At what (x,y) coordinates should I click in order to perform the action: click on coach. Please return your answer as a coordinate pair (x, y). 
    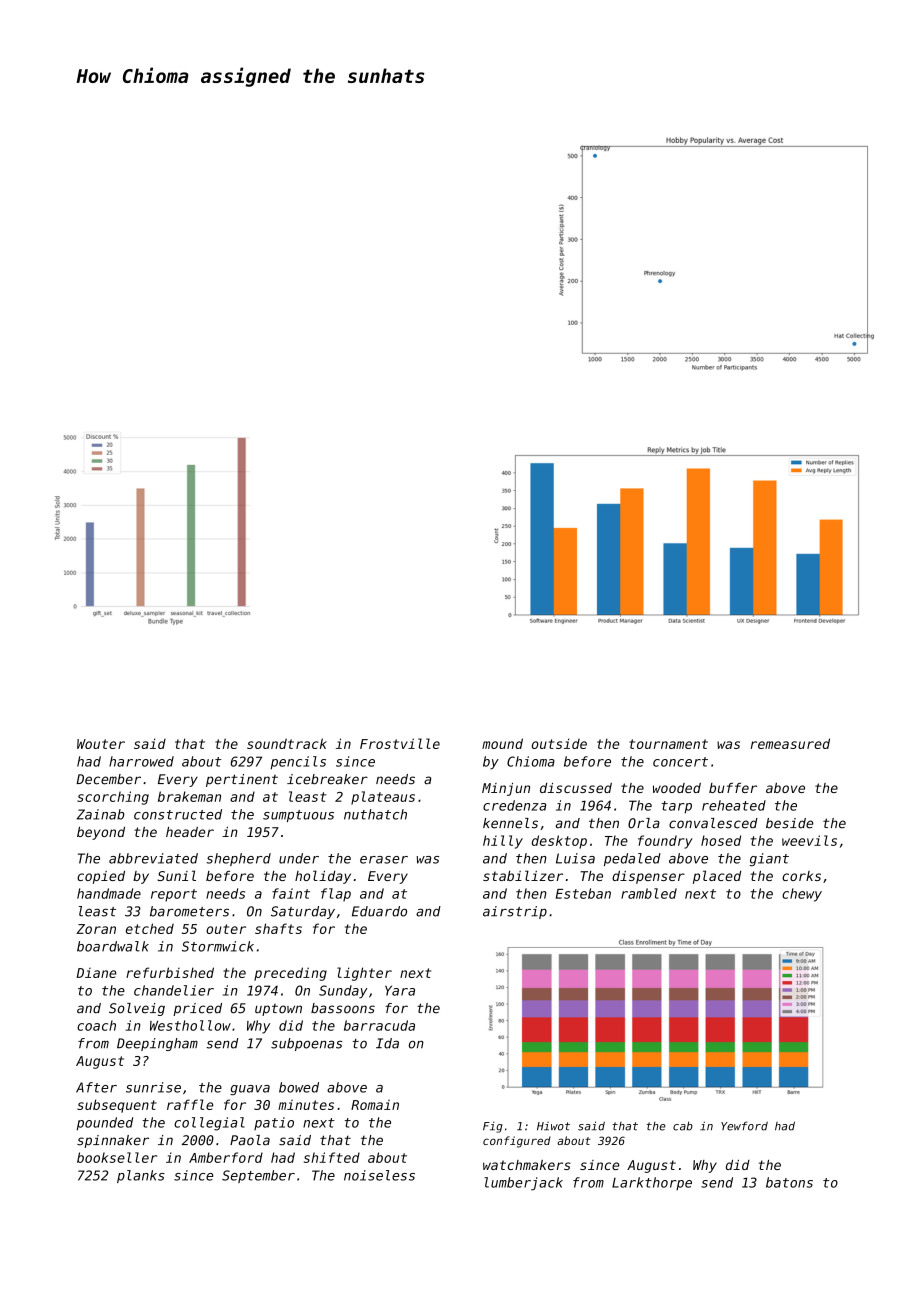
    Looking at the image, I should click on (96, 1025).
